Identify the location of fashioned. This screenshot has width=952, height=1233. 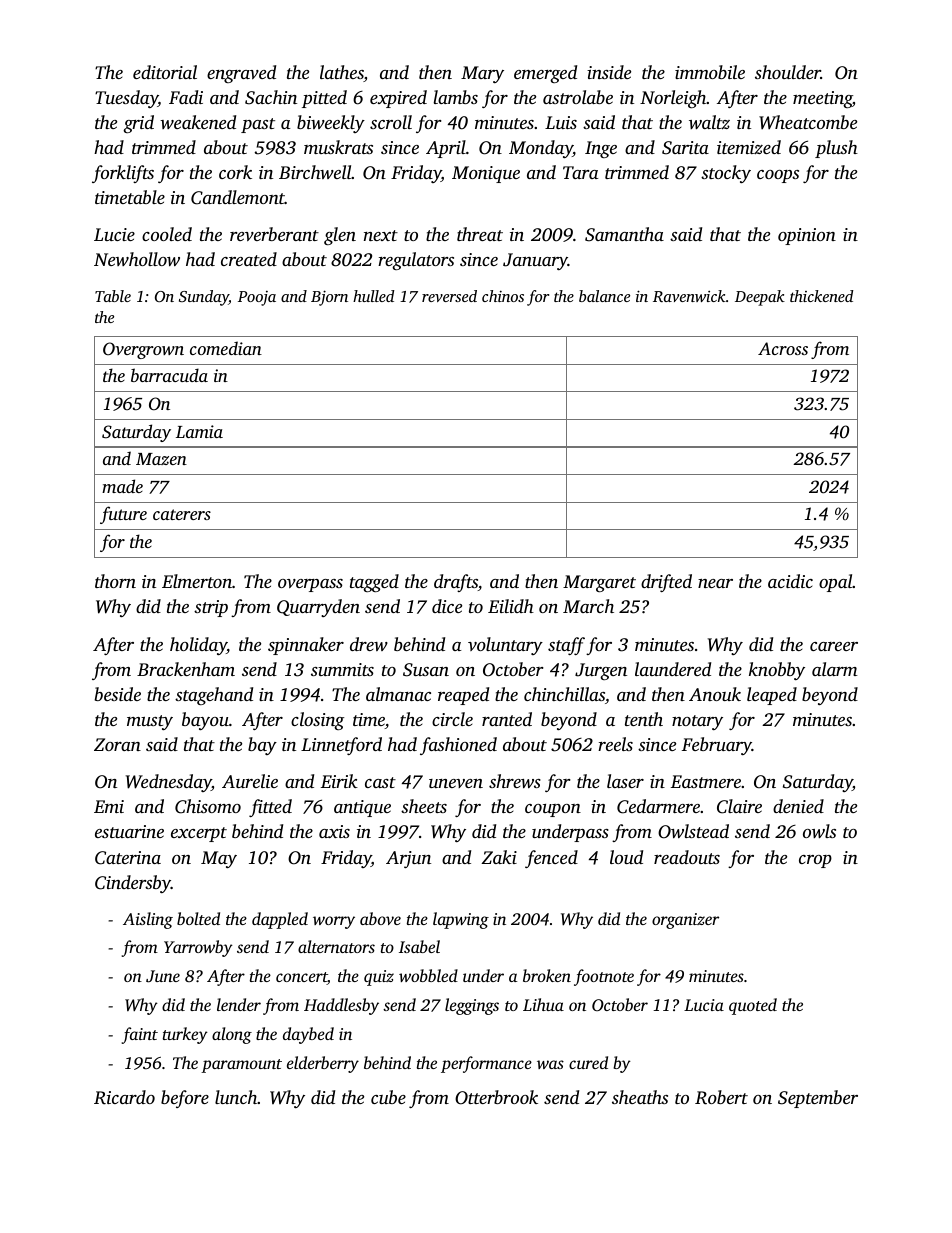
(458, 746).
